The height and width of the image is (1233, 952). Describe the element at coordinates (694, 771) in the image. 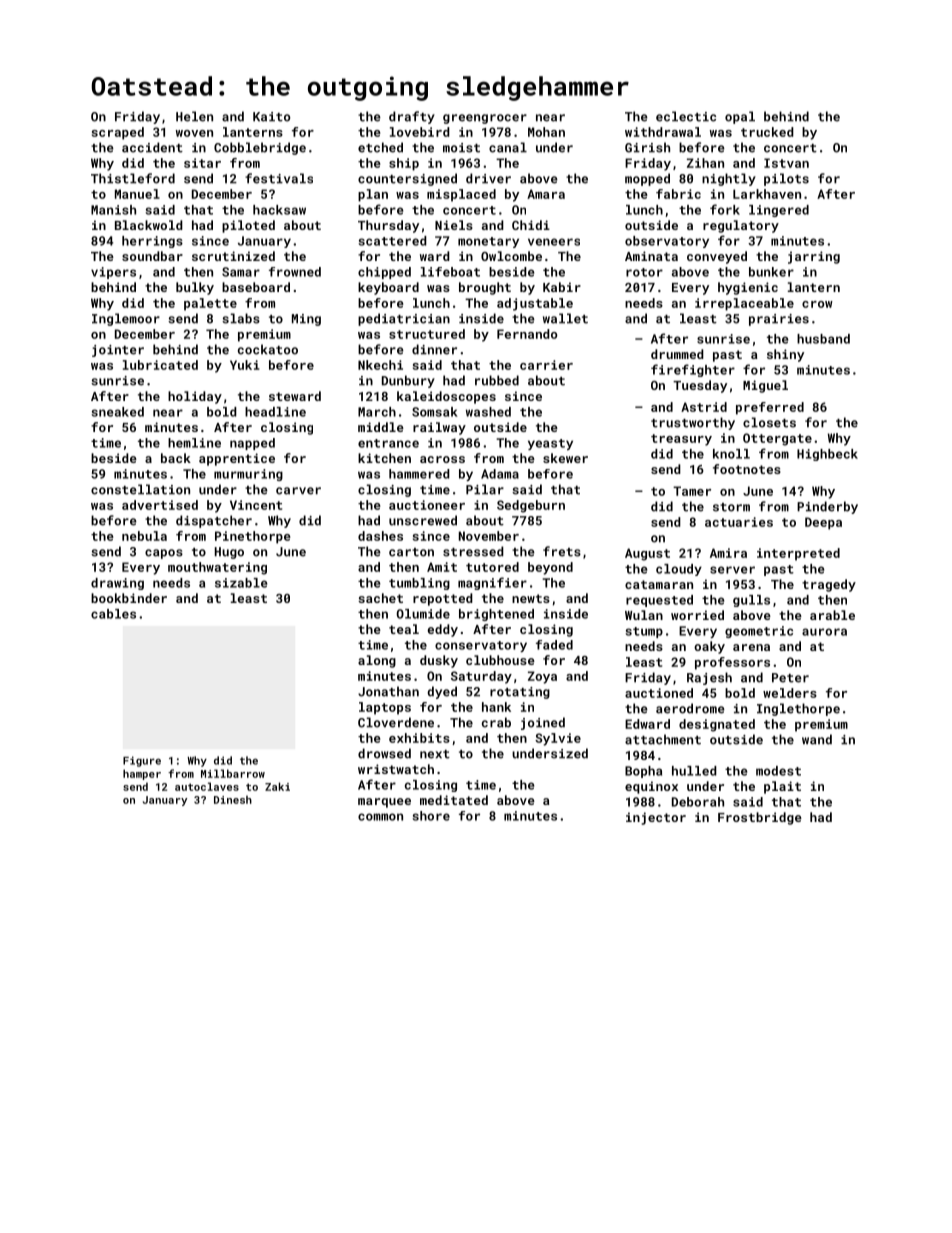

I see `hulled` at that location.
